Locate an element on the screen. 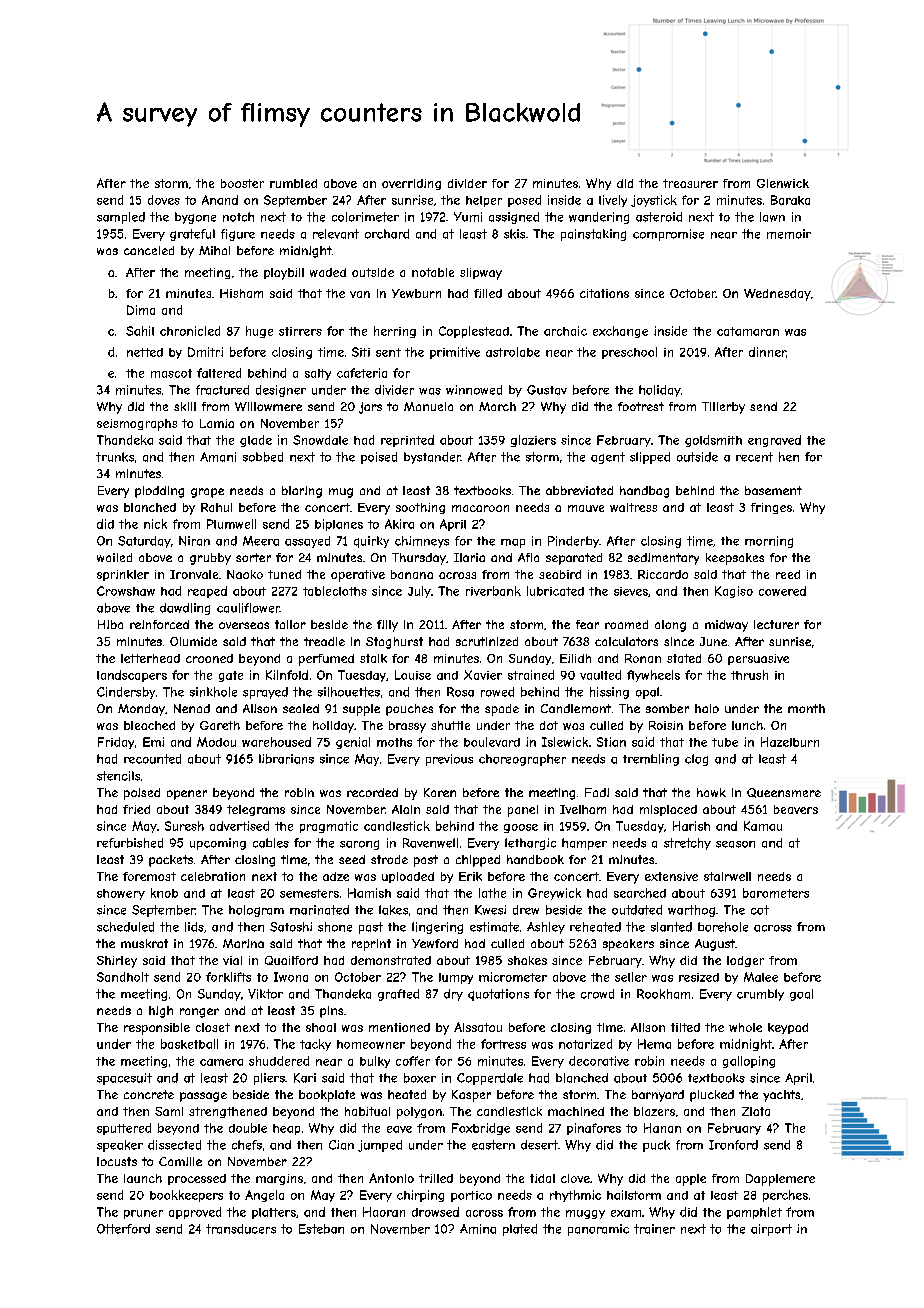  barometers is located at coordinates (776, 893).
